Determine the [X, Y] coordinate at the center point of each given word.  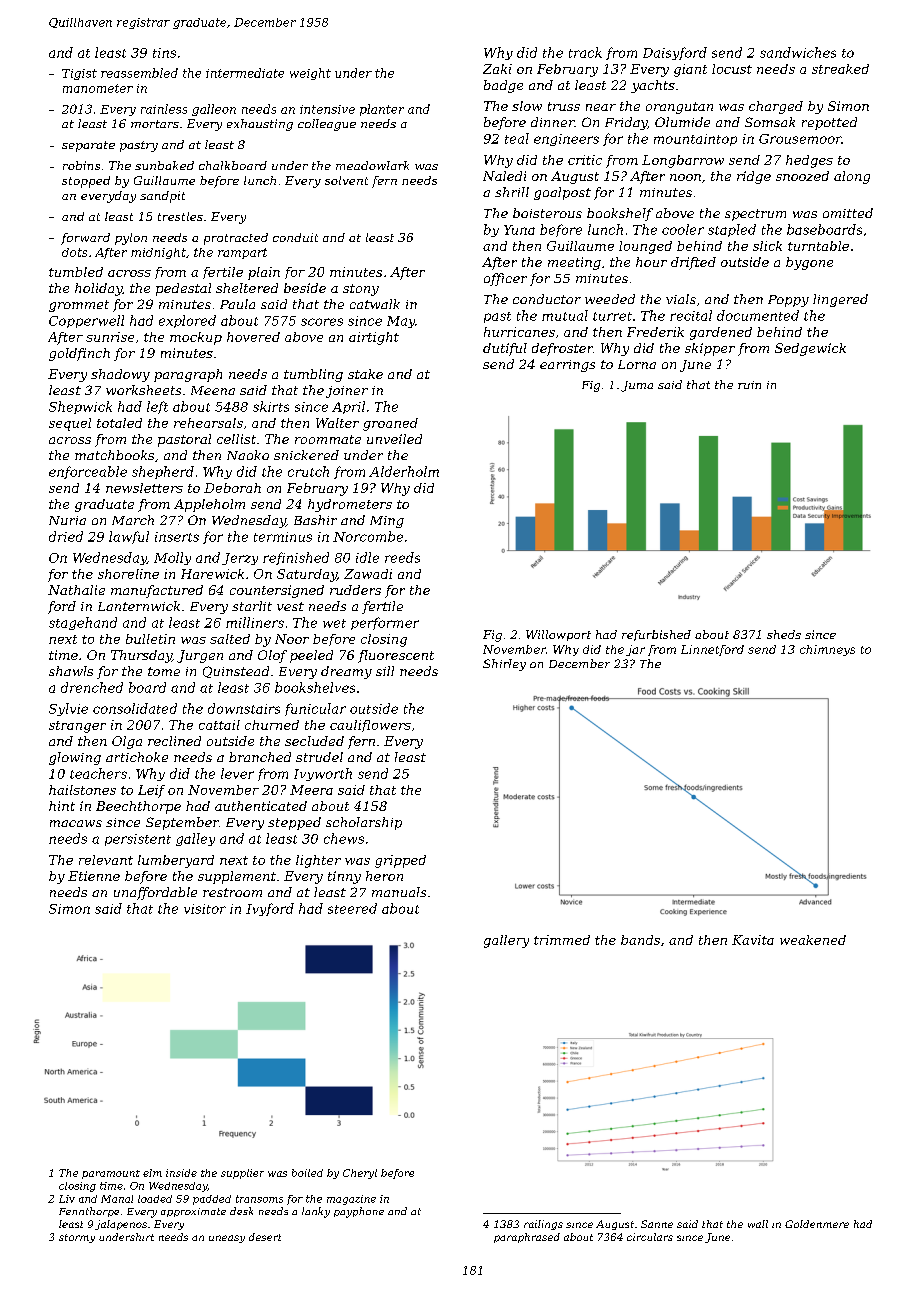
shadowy [120, 375]
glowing [75, 758]
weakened [813, 940]
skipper [710, 349]
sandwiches [798, 52]
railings [543, 1225]
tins [164, 53]
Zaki [497, 69]
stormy [77, 1238]
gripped [400, 861]
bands [640, 940]
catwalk [375, 304]
